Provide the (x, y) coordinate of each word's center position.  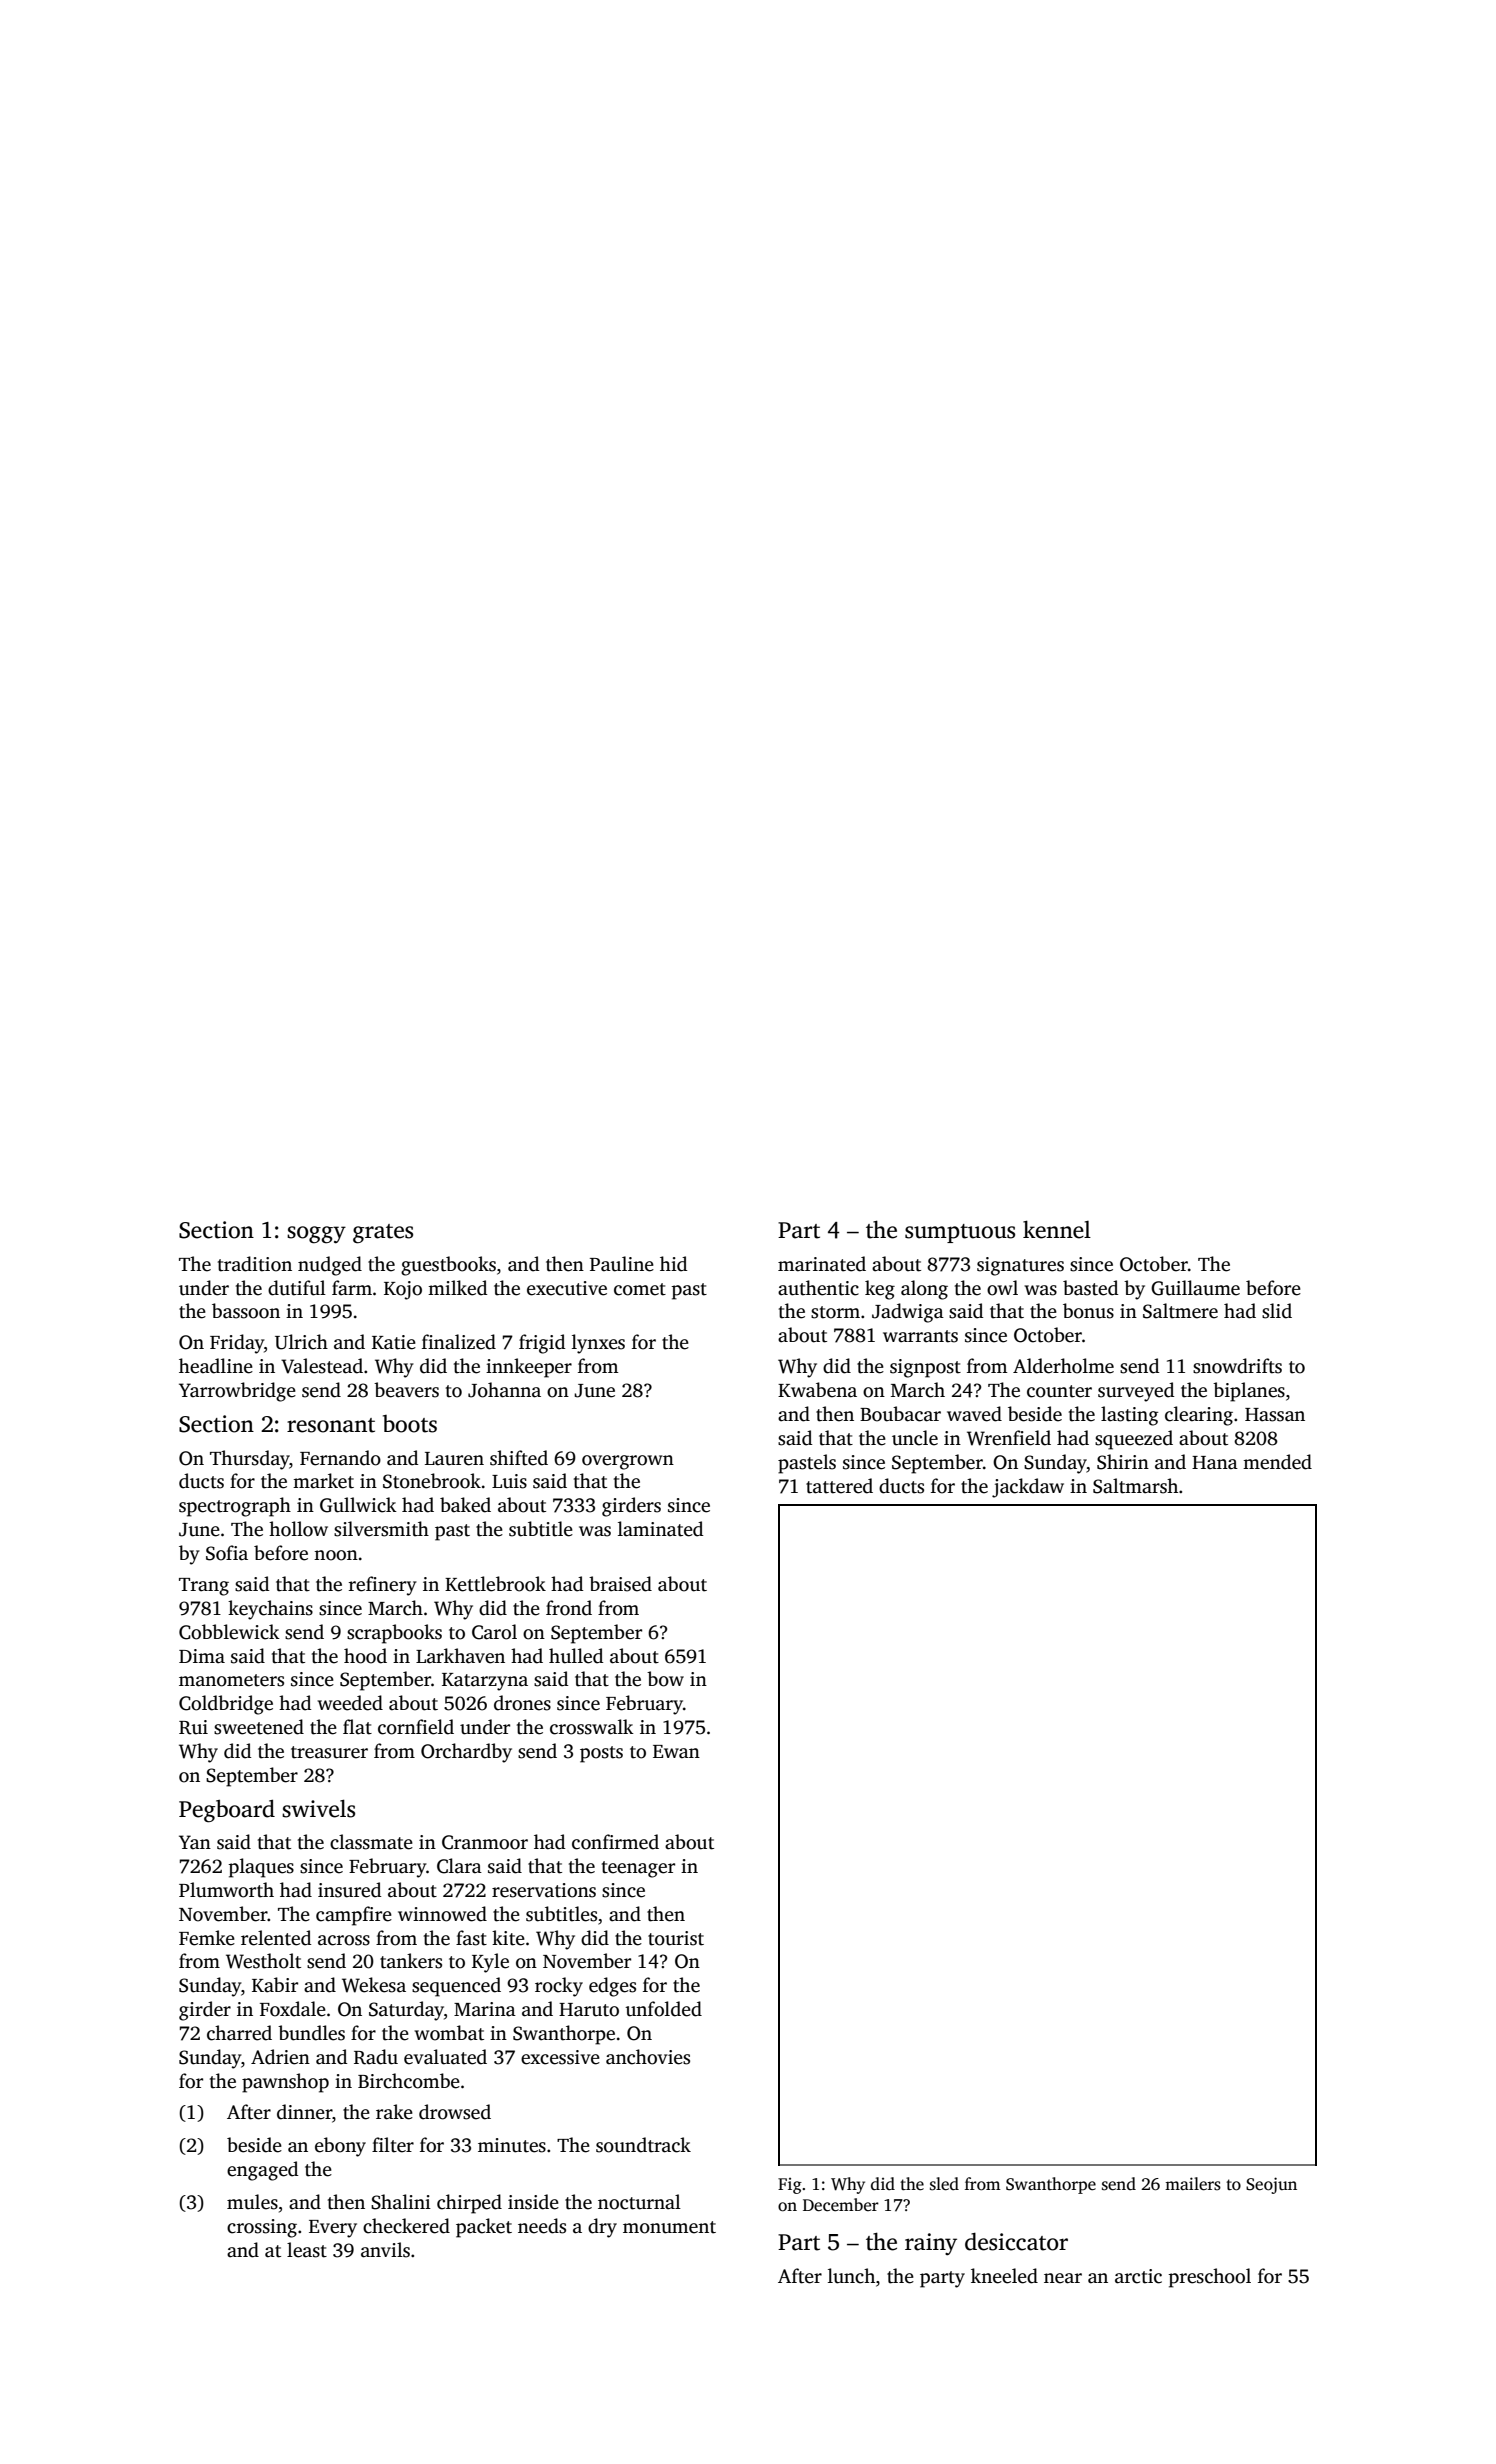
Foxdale (293, 2009)
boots (410, 1424)
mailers (1193, 2184)
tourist (676, 1938)
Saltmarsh (1135, 1486)
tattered (839, 1486)
